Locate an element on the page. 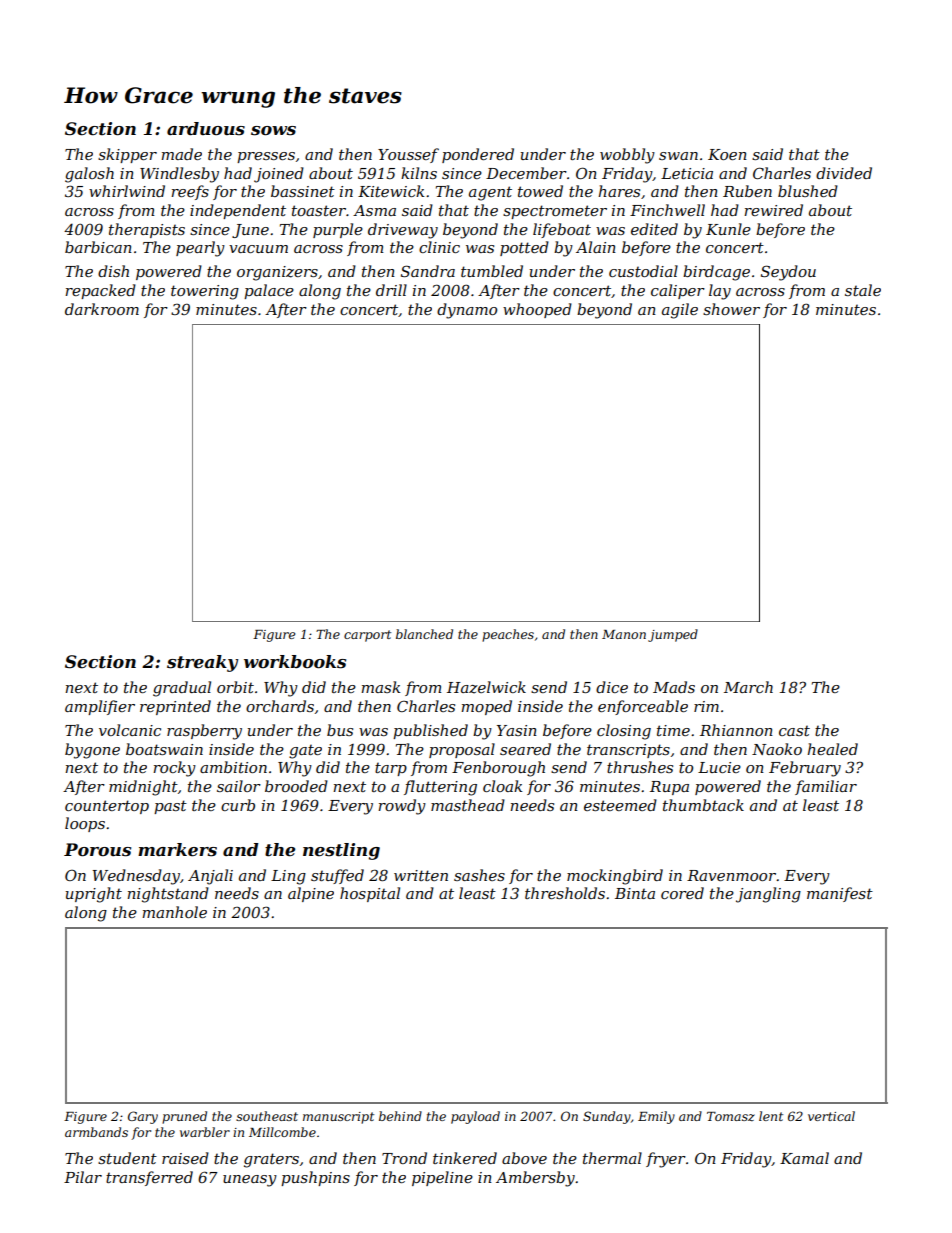 The width and height of the image is (952, 1233). familiar is located at coordinates (826, 787).
